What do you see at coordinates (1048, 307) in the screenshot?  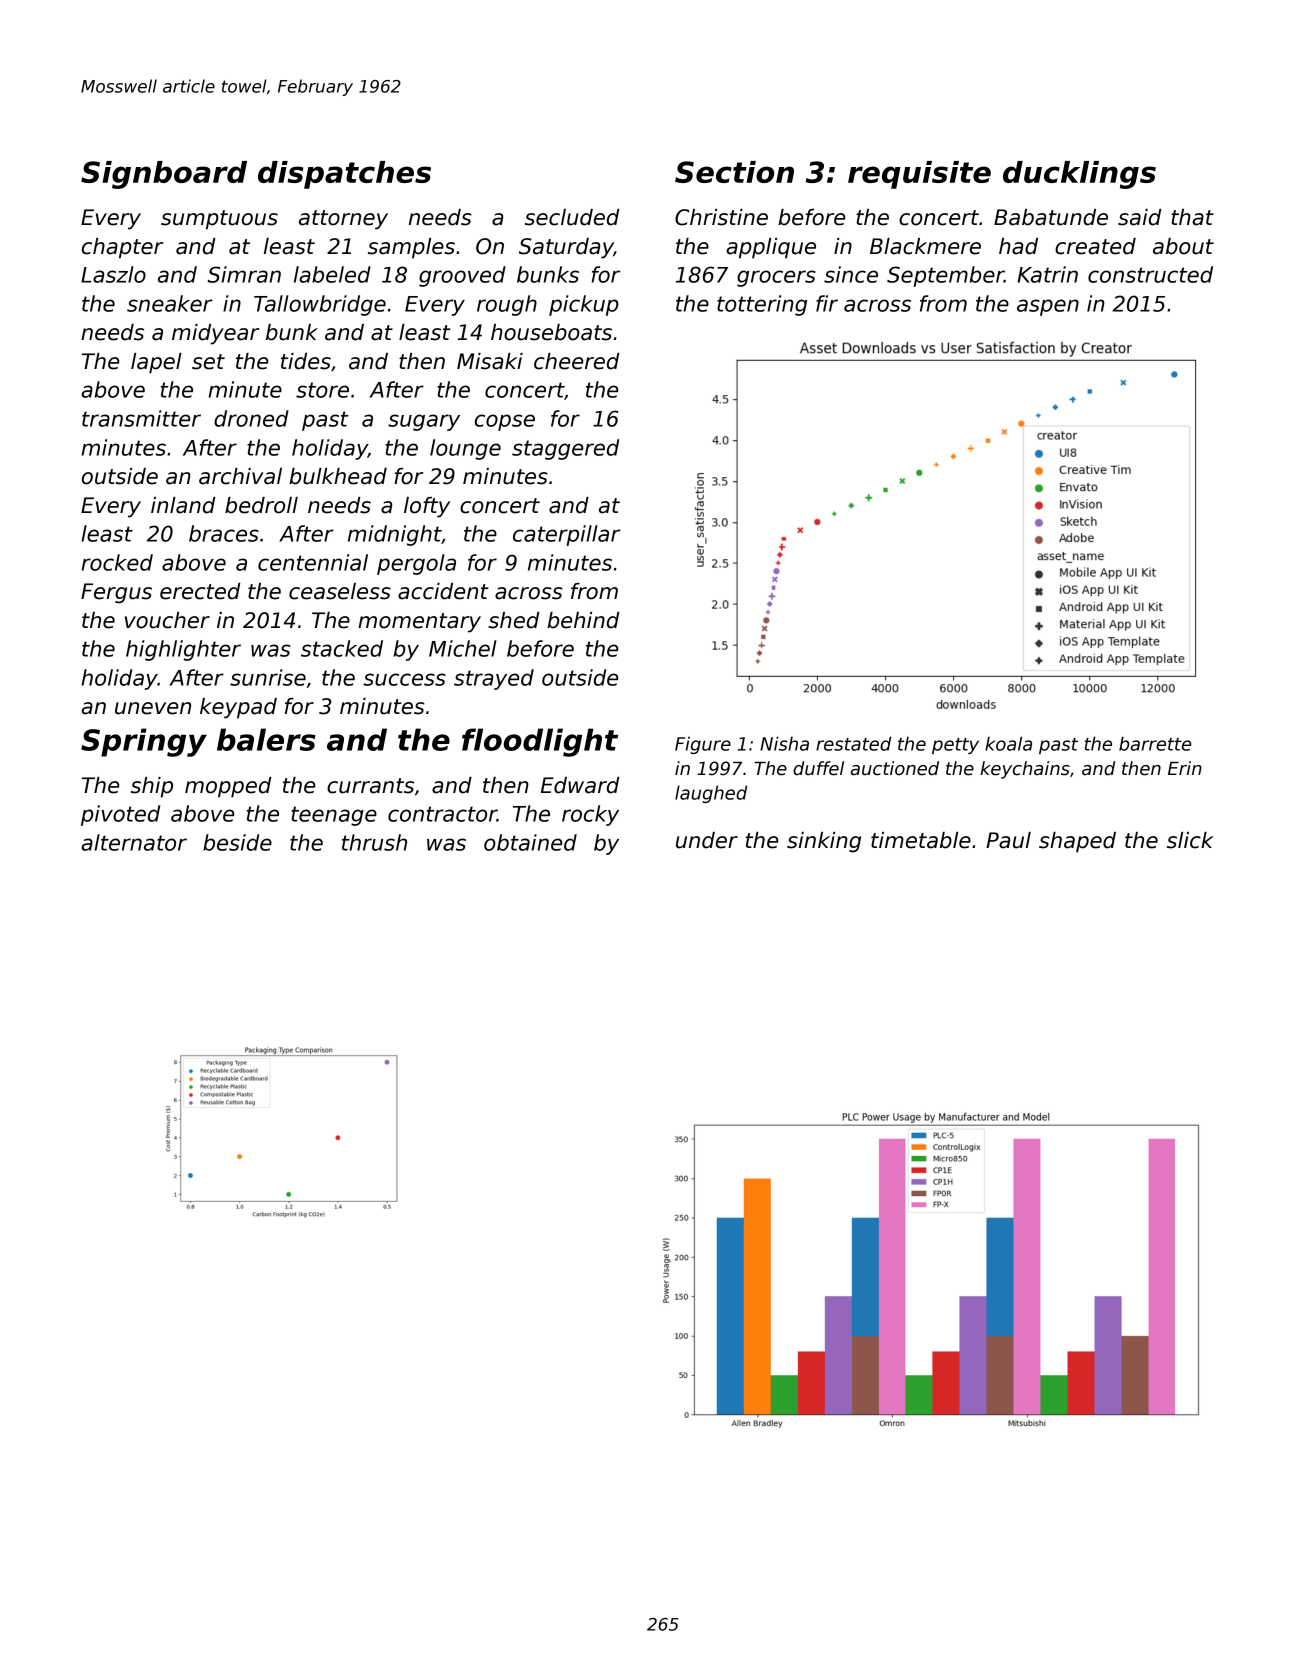 I see `aspen` at bounding box center [1048, 307].
